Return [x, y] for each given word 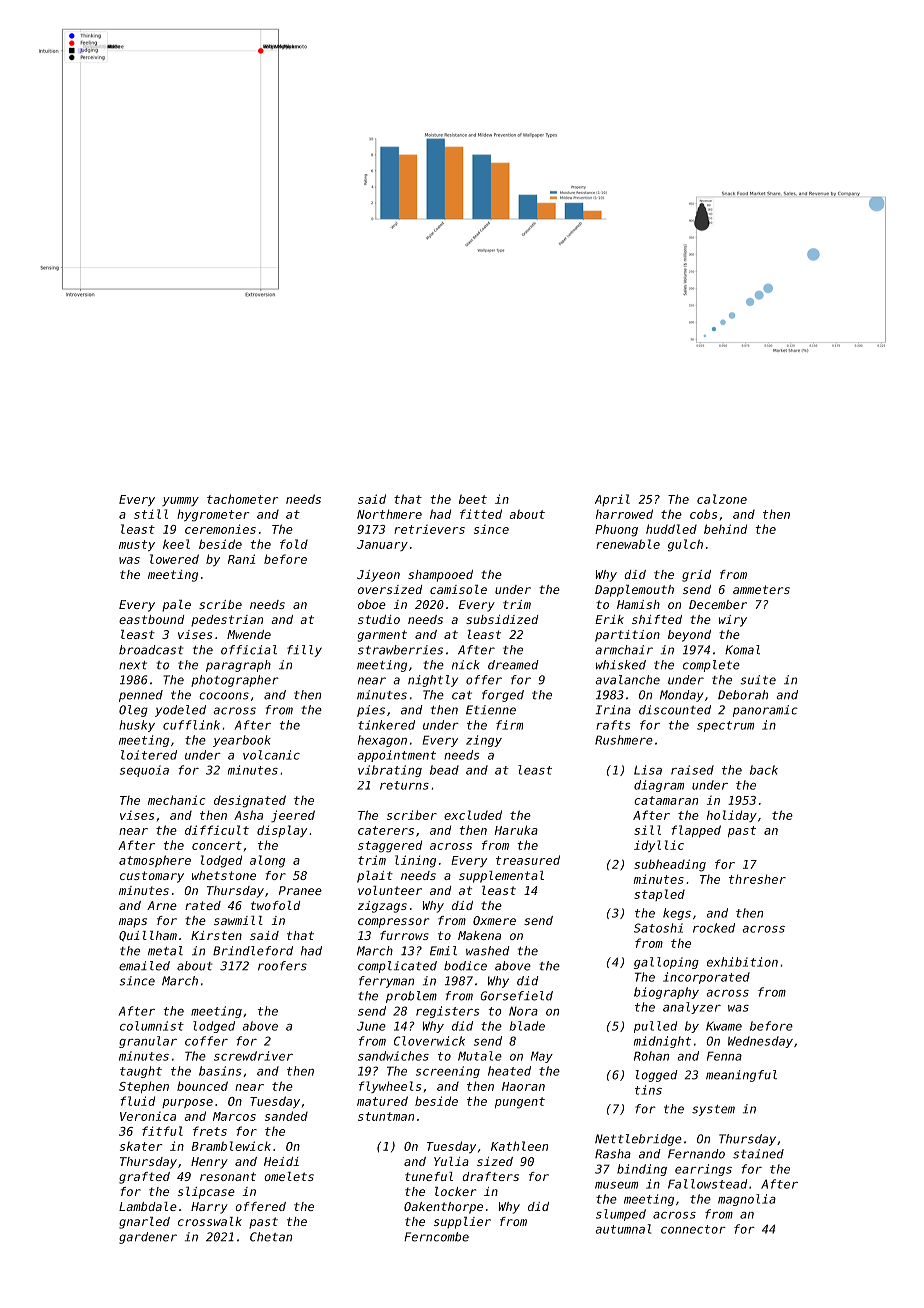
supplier [462, 1223]
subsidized [502, 619]
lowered [174, 559]
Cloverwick [429, 1041]
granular [148, 1042]
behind [725, 529]
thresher [757, 879]
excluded [473, 815]
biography [666, 993]
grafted [144, 1178]
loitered [149, 755]
